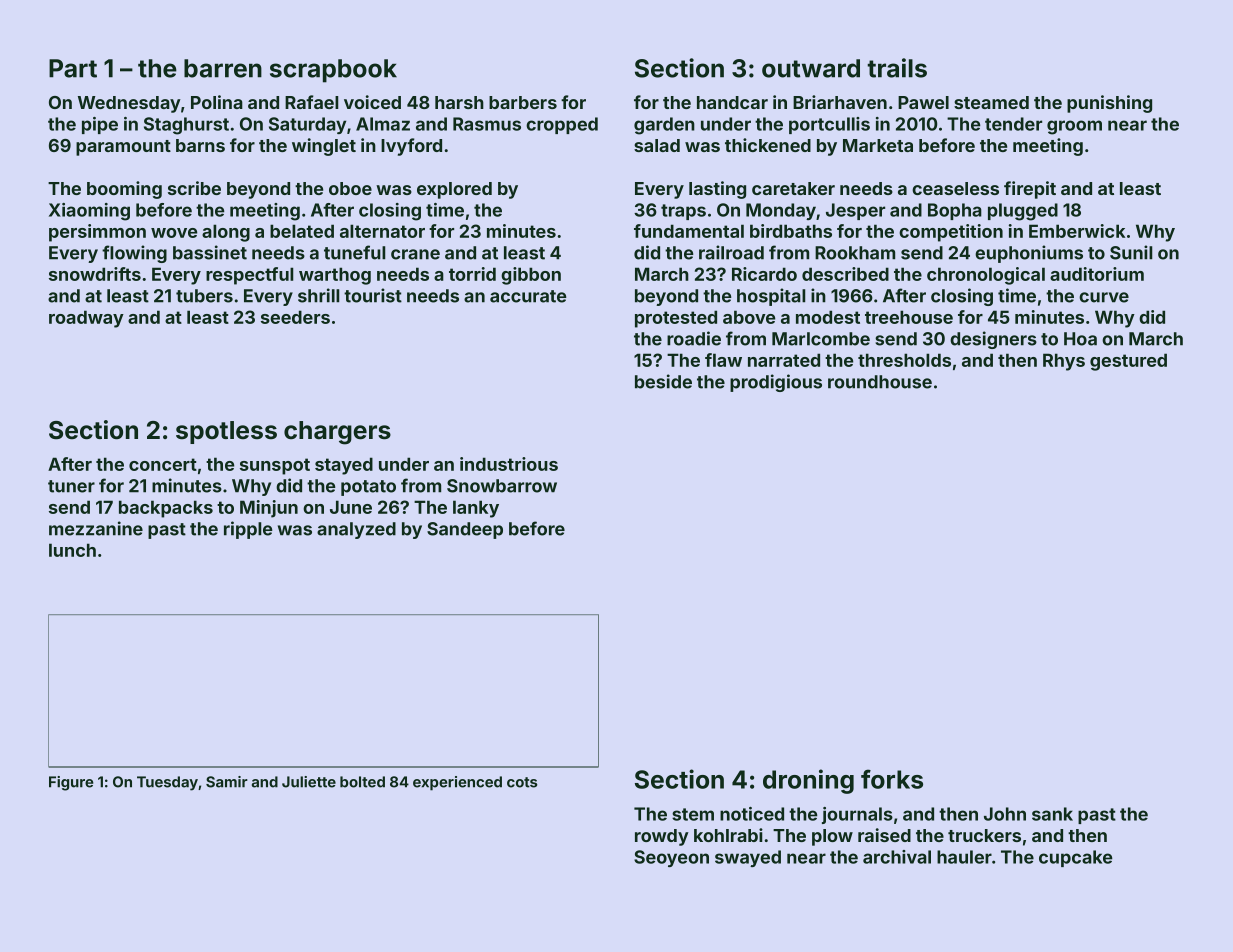 The width and height of the screenshot is (1233, 952). Describe the element at coordinates (167, 783) in the screenshot. I see `Tuesday` at that location.
